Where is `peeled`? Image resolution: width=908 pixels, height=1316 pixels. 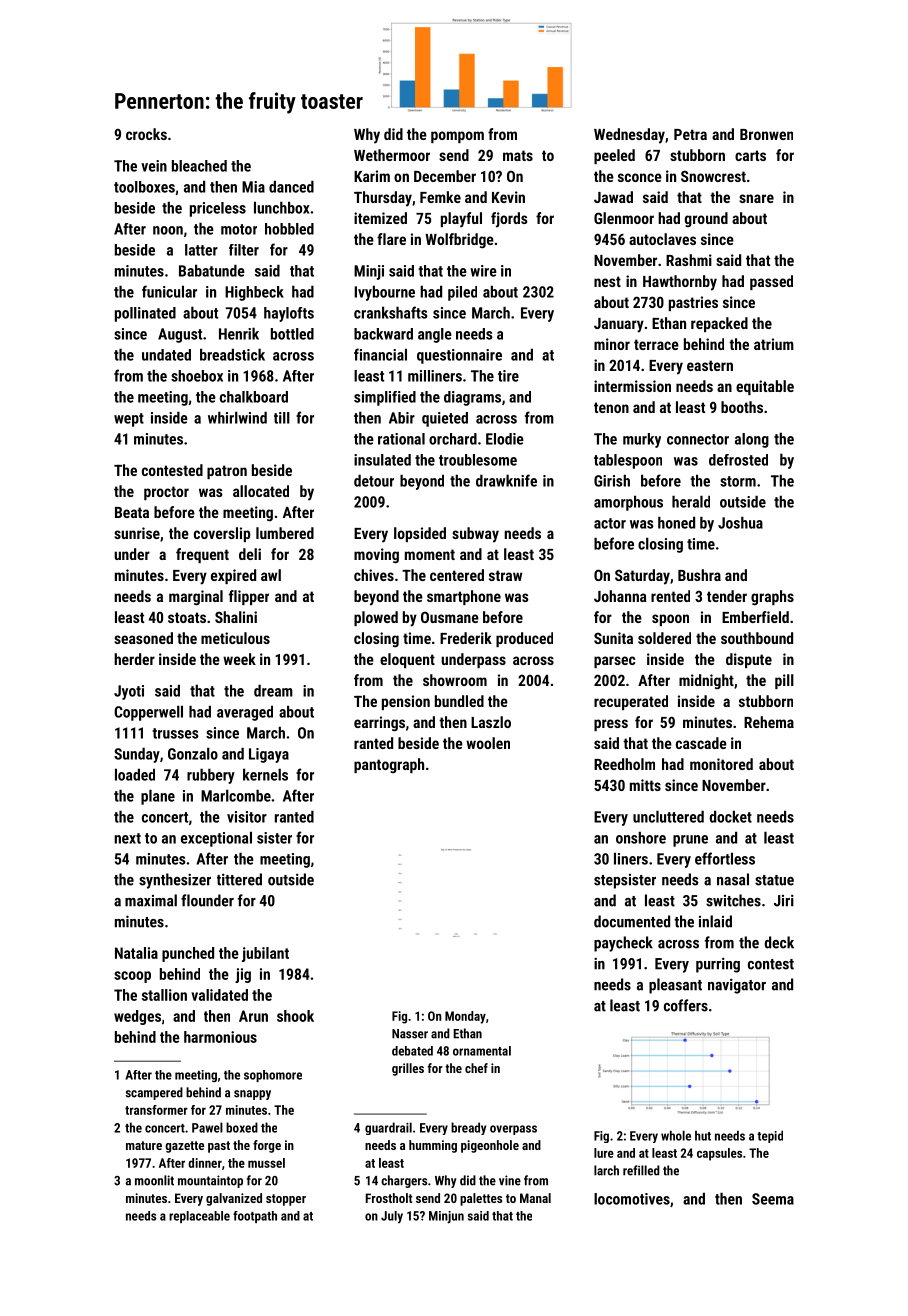
peeled is located at coordinates (614, 156).
